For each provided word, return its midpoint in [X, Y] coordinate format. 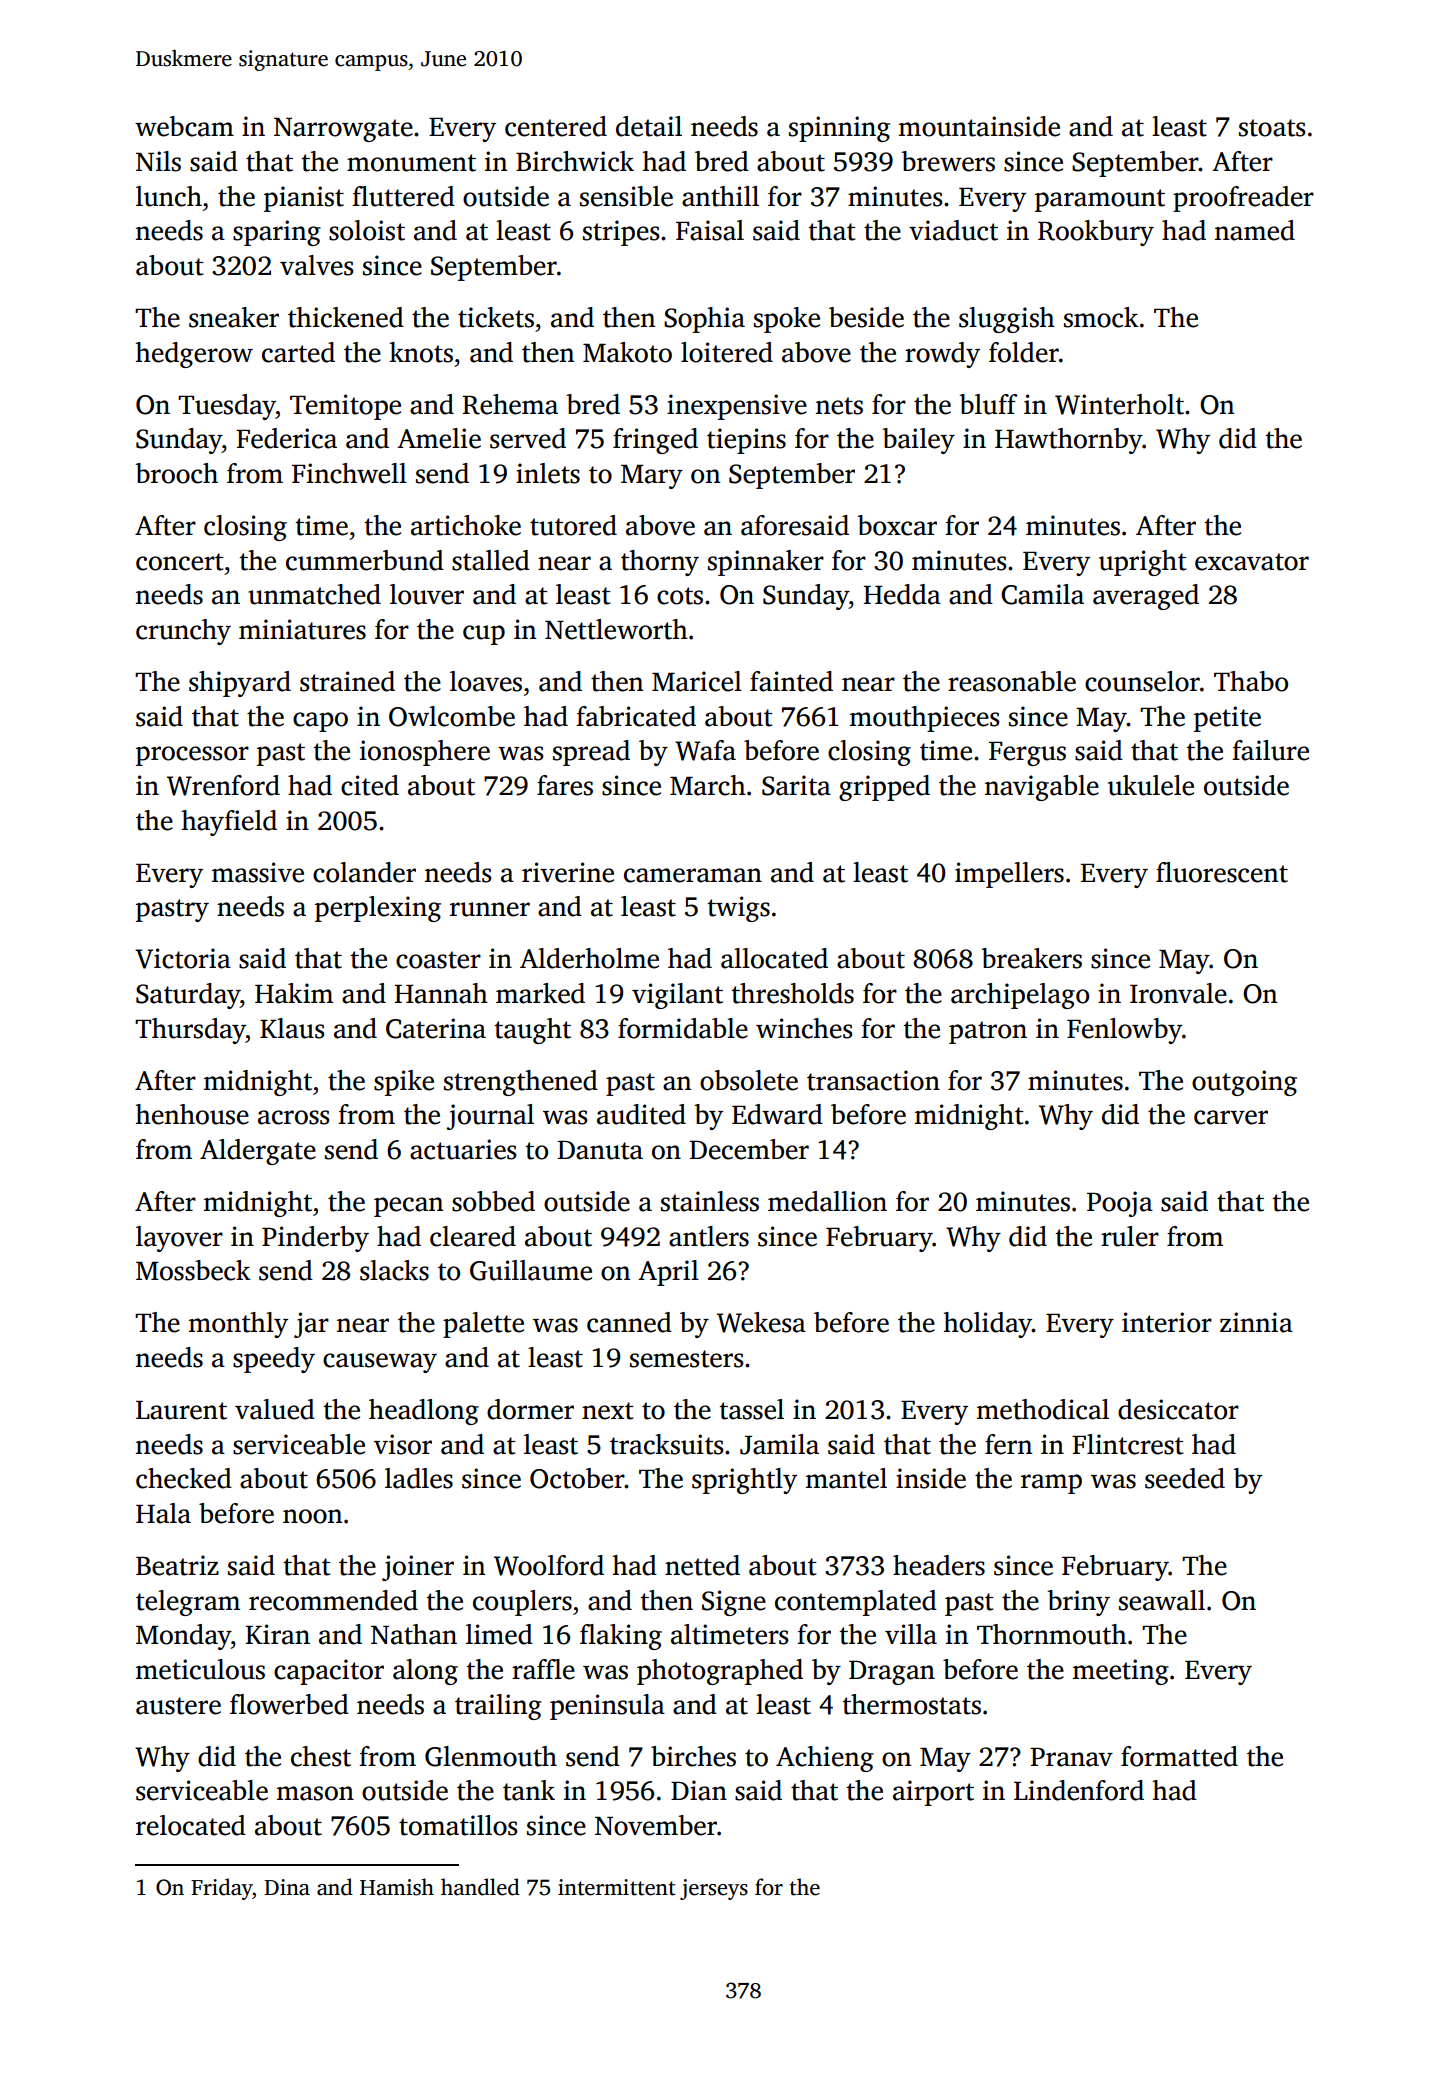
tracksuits [667, 1444]
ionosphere [425, 753]
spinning [839, 129]
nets [839, 406]
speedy [274, 1360]
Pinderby [315, 1239]
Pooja [1120, 1204]
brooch [176, 473]
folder [1024, 352]
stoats [1272, 128]
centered [556, 126]
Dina [287, 1887]
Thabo [1251, 681]
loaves [486, 681]
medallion [827, 1201]
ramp [1051, 1484]
